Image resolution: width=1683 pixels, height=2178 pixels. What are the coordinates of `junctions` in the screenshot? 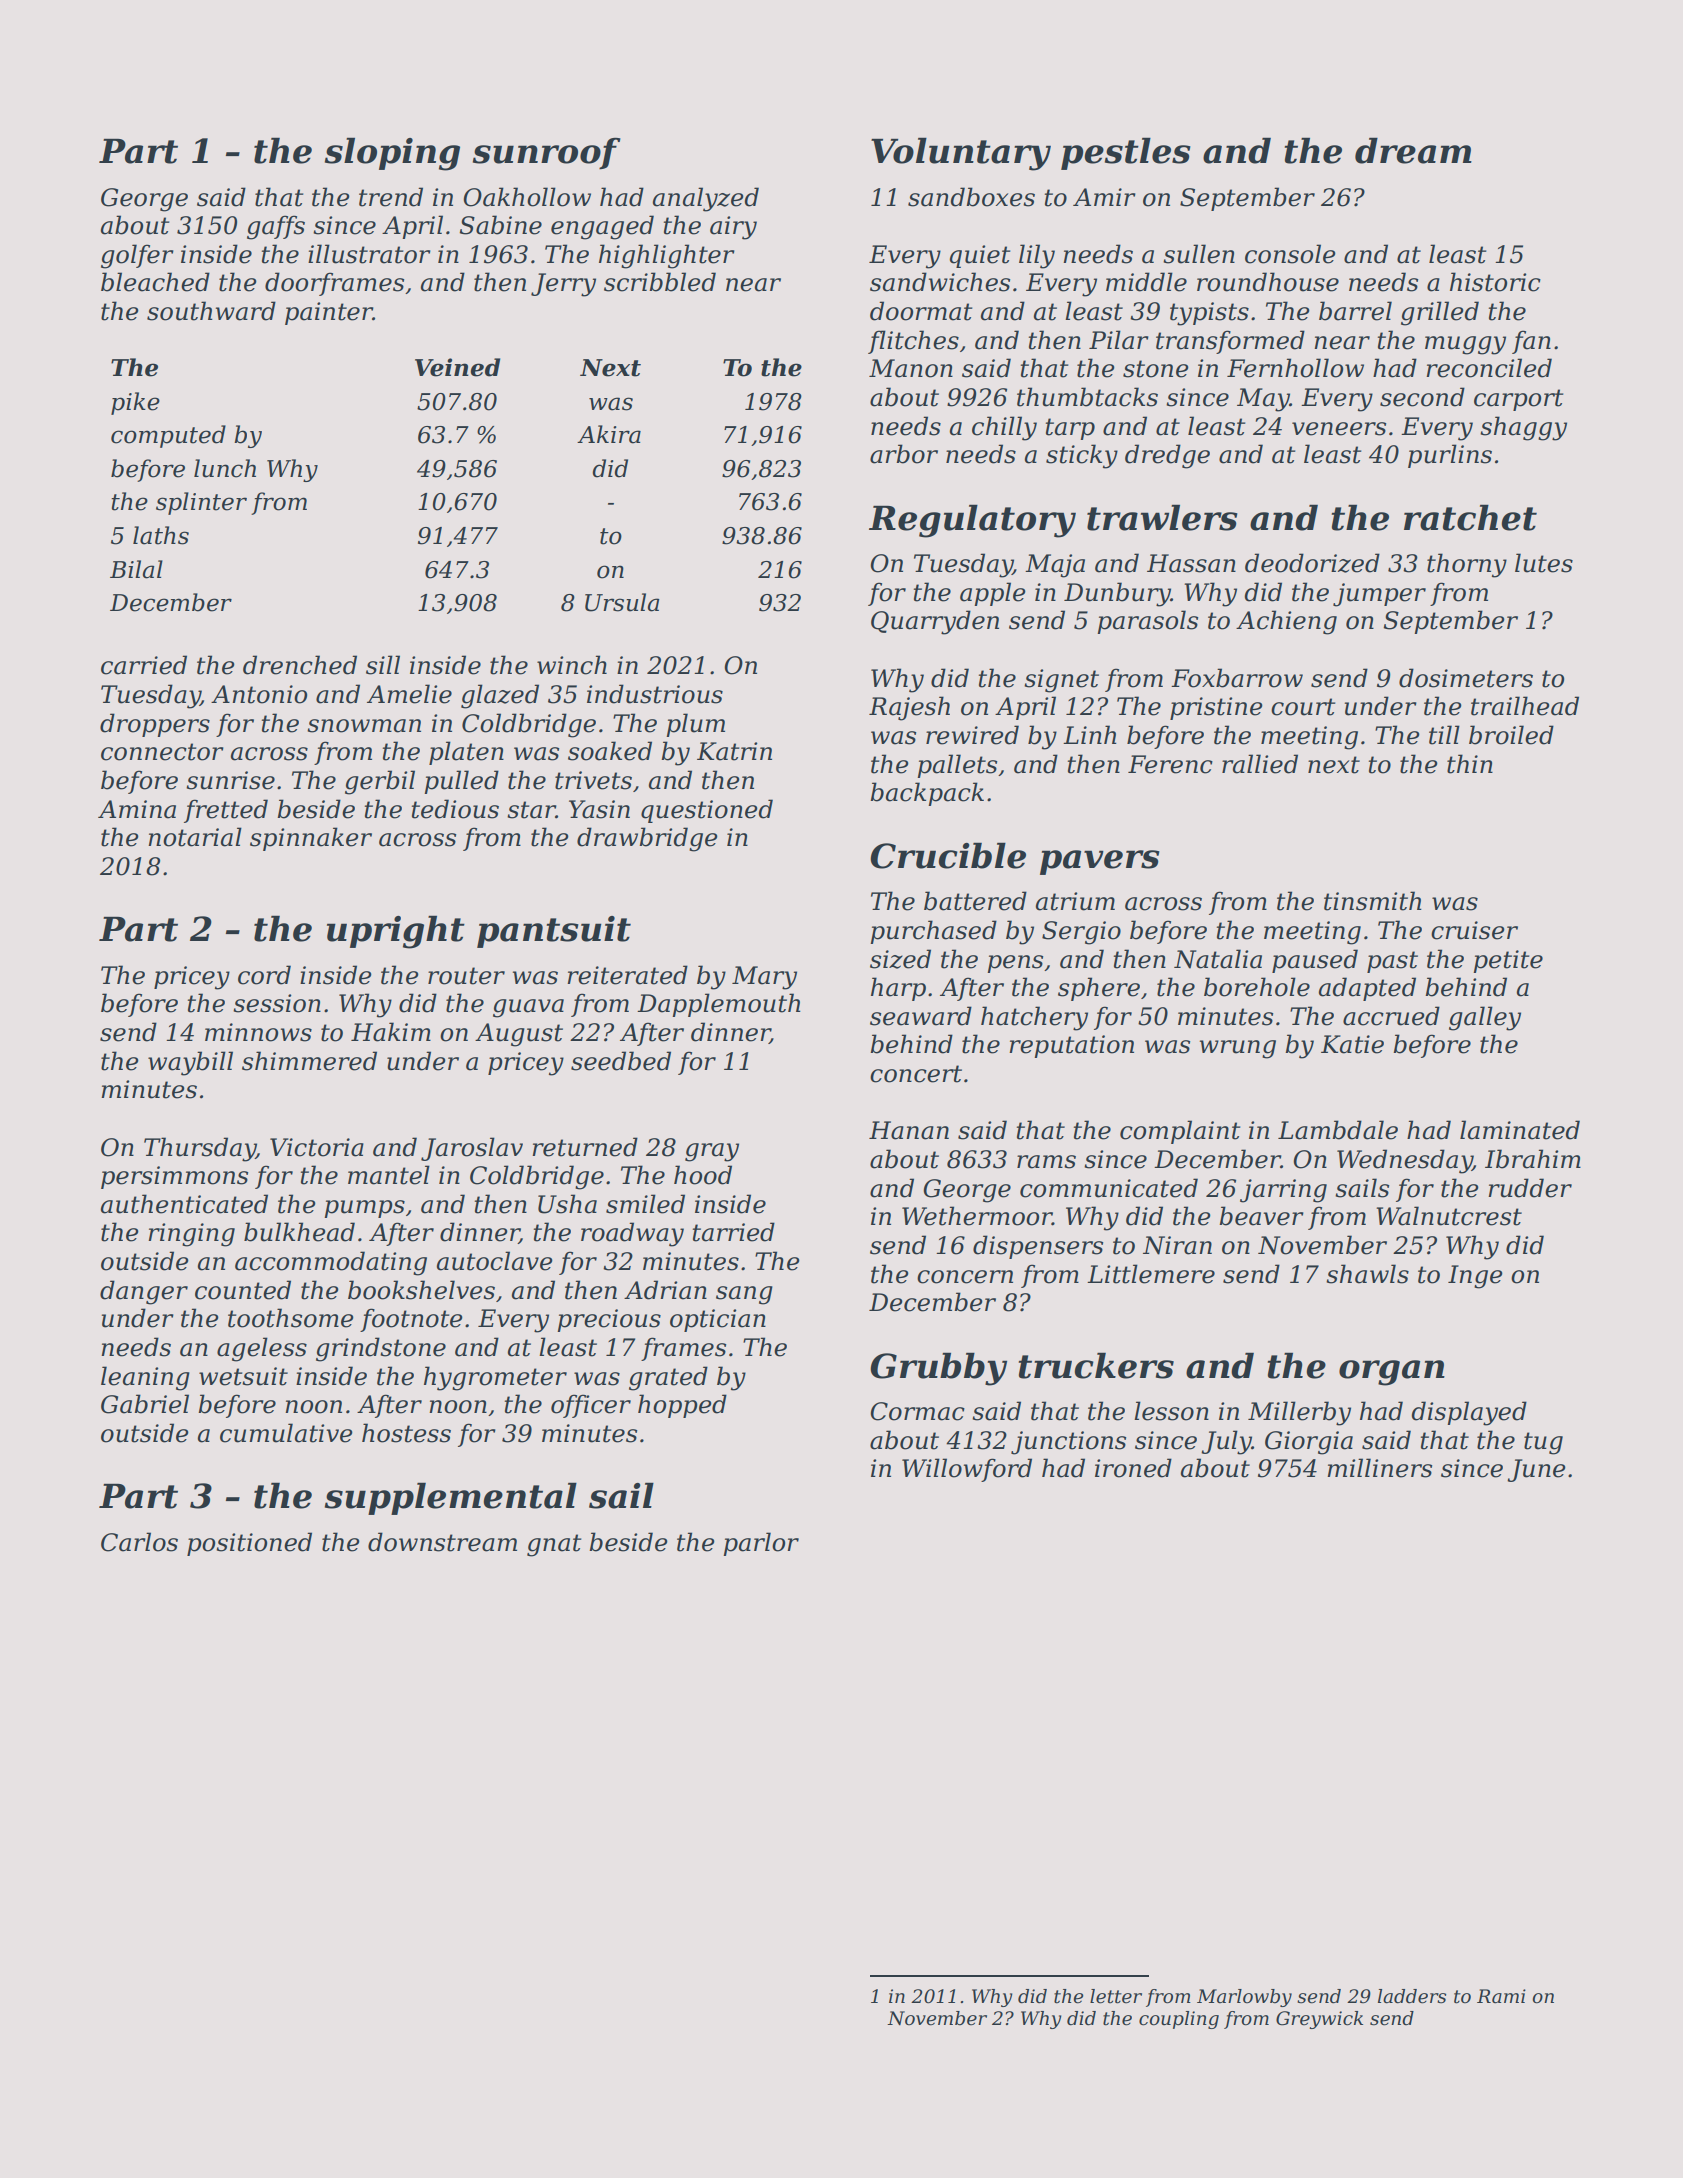 It's located at (1068, 1443).
